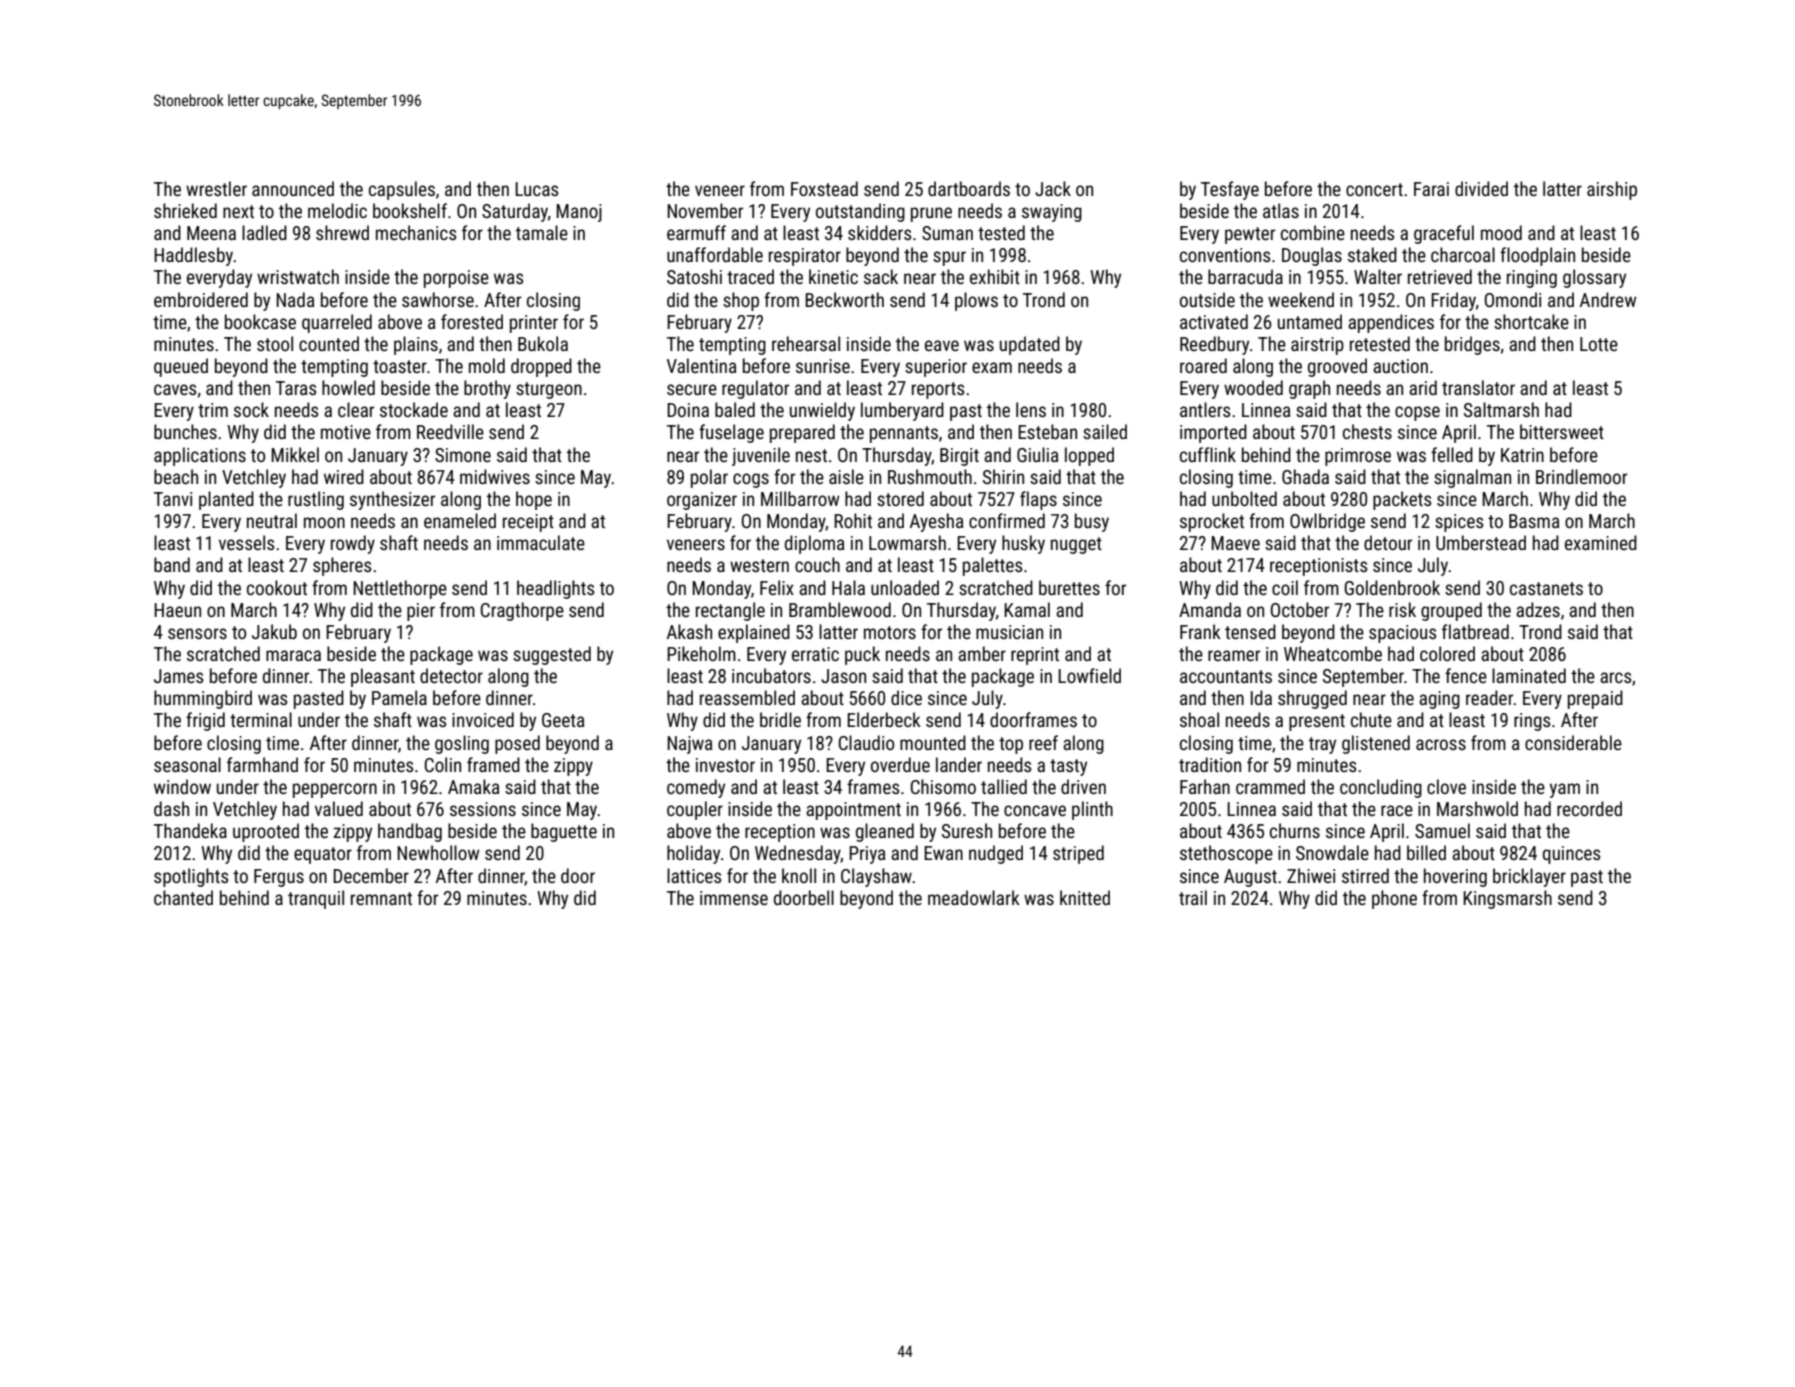 The height and width of the document is (1387, 1795). I want to click on floodplain, so click(1537, 256).
